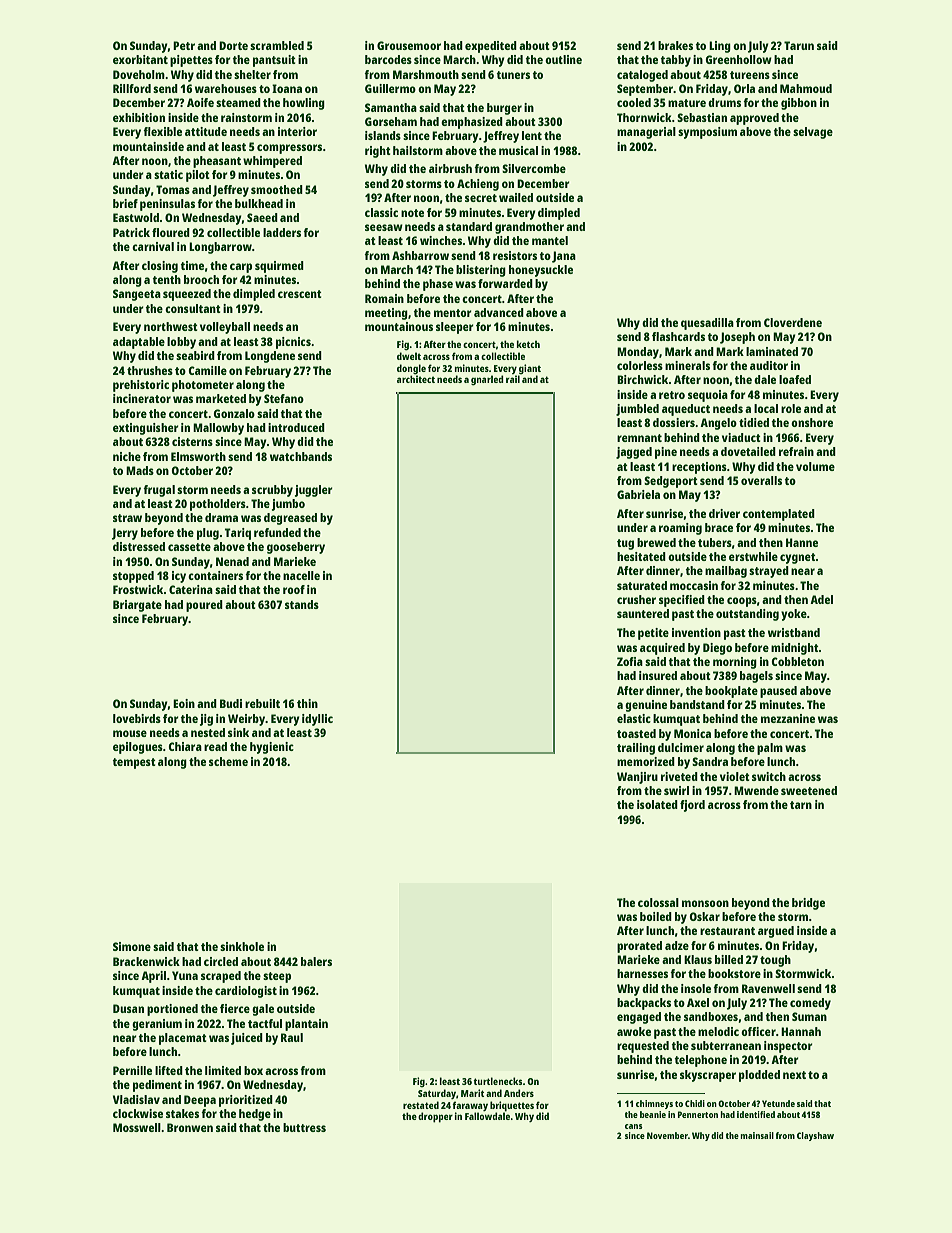 This screenshot has width=952, height=1233. What do you see at coordinates (797, 661) in the screenshot?
I see `Cobbleton` at bounding box center [797, 661].
